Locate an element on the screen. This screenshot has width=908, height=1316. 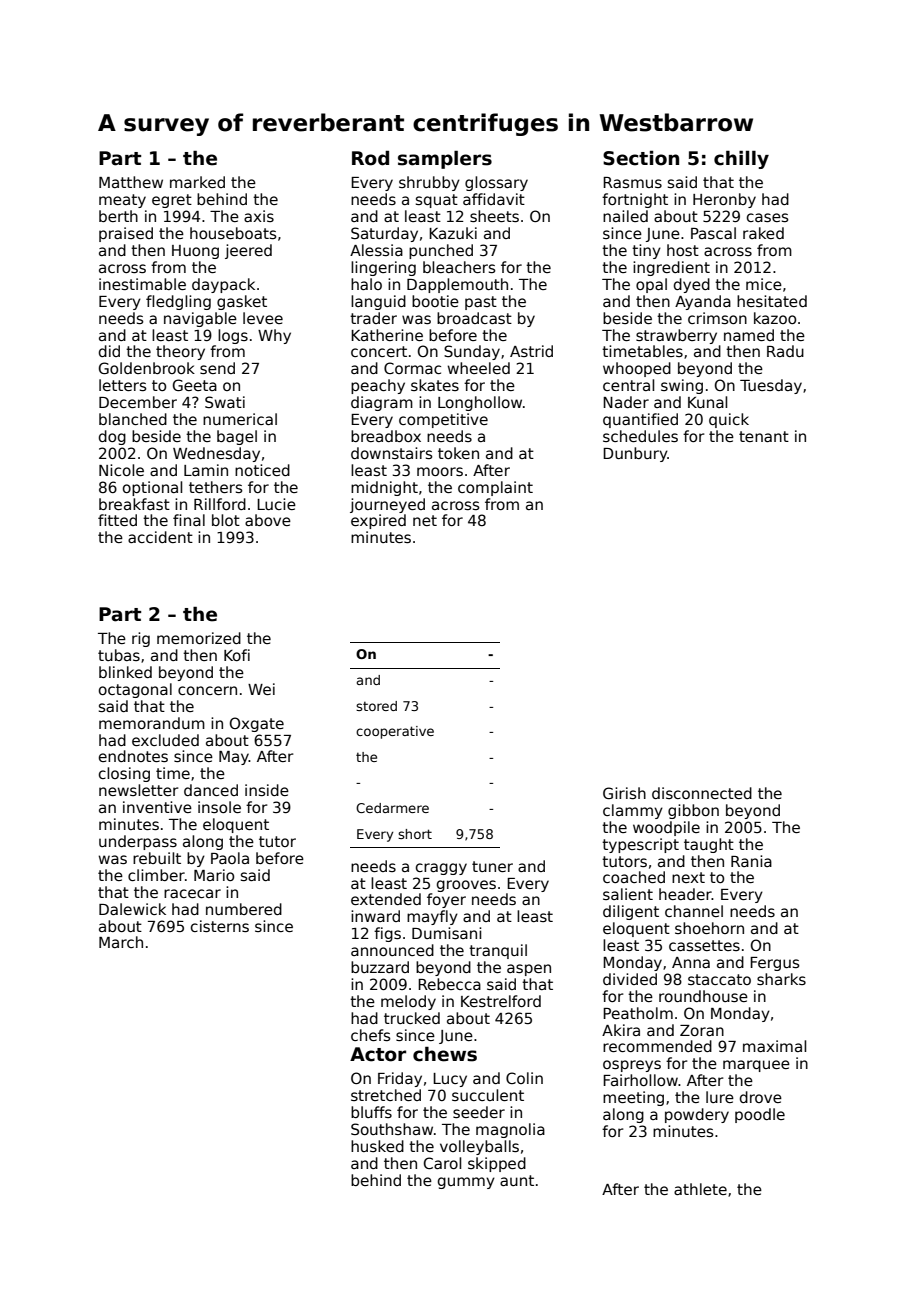
cisterns is located at coordinates (220, 926).
